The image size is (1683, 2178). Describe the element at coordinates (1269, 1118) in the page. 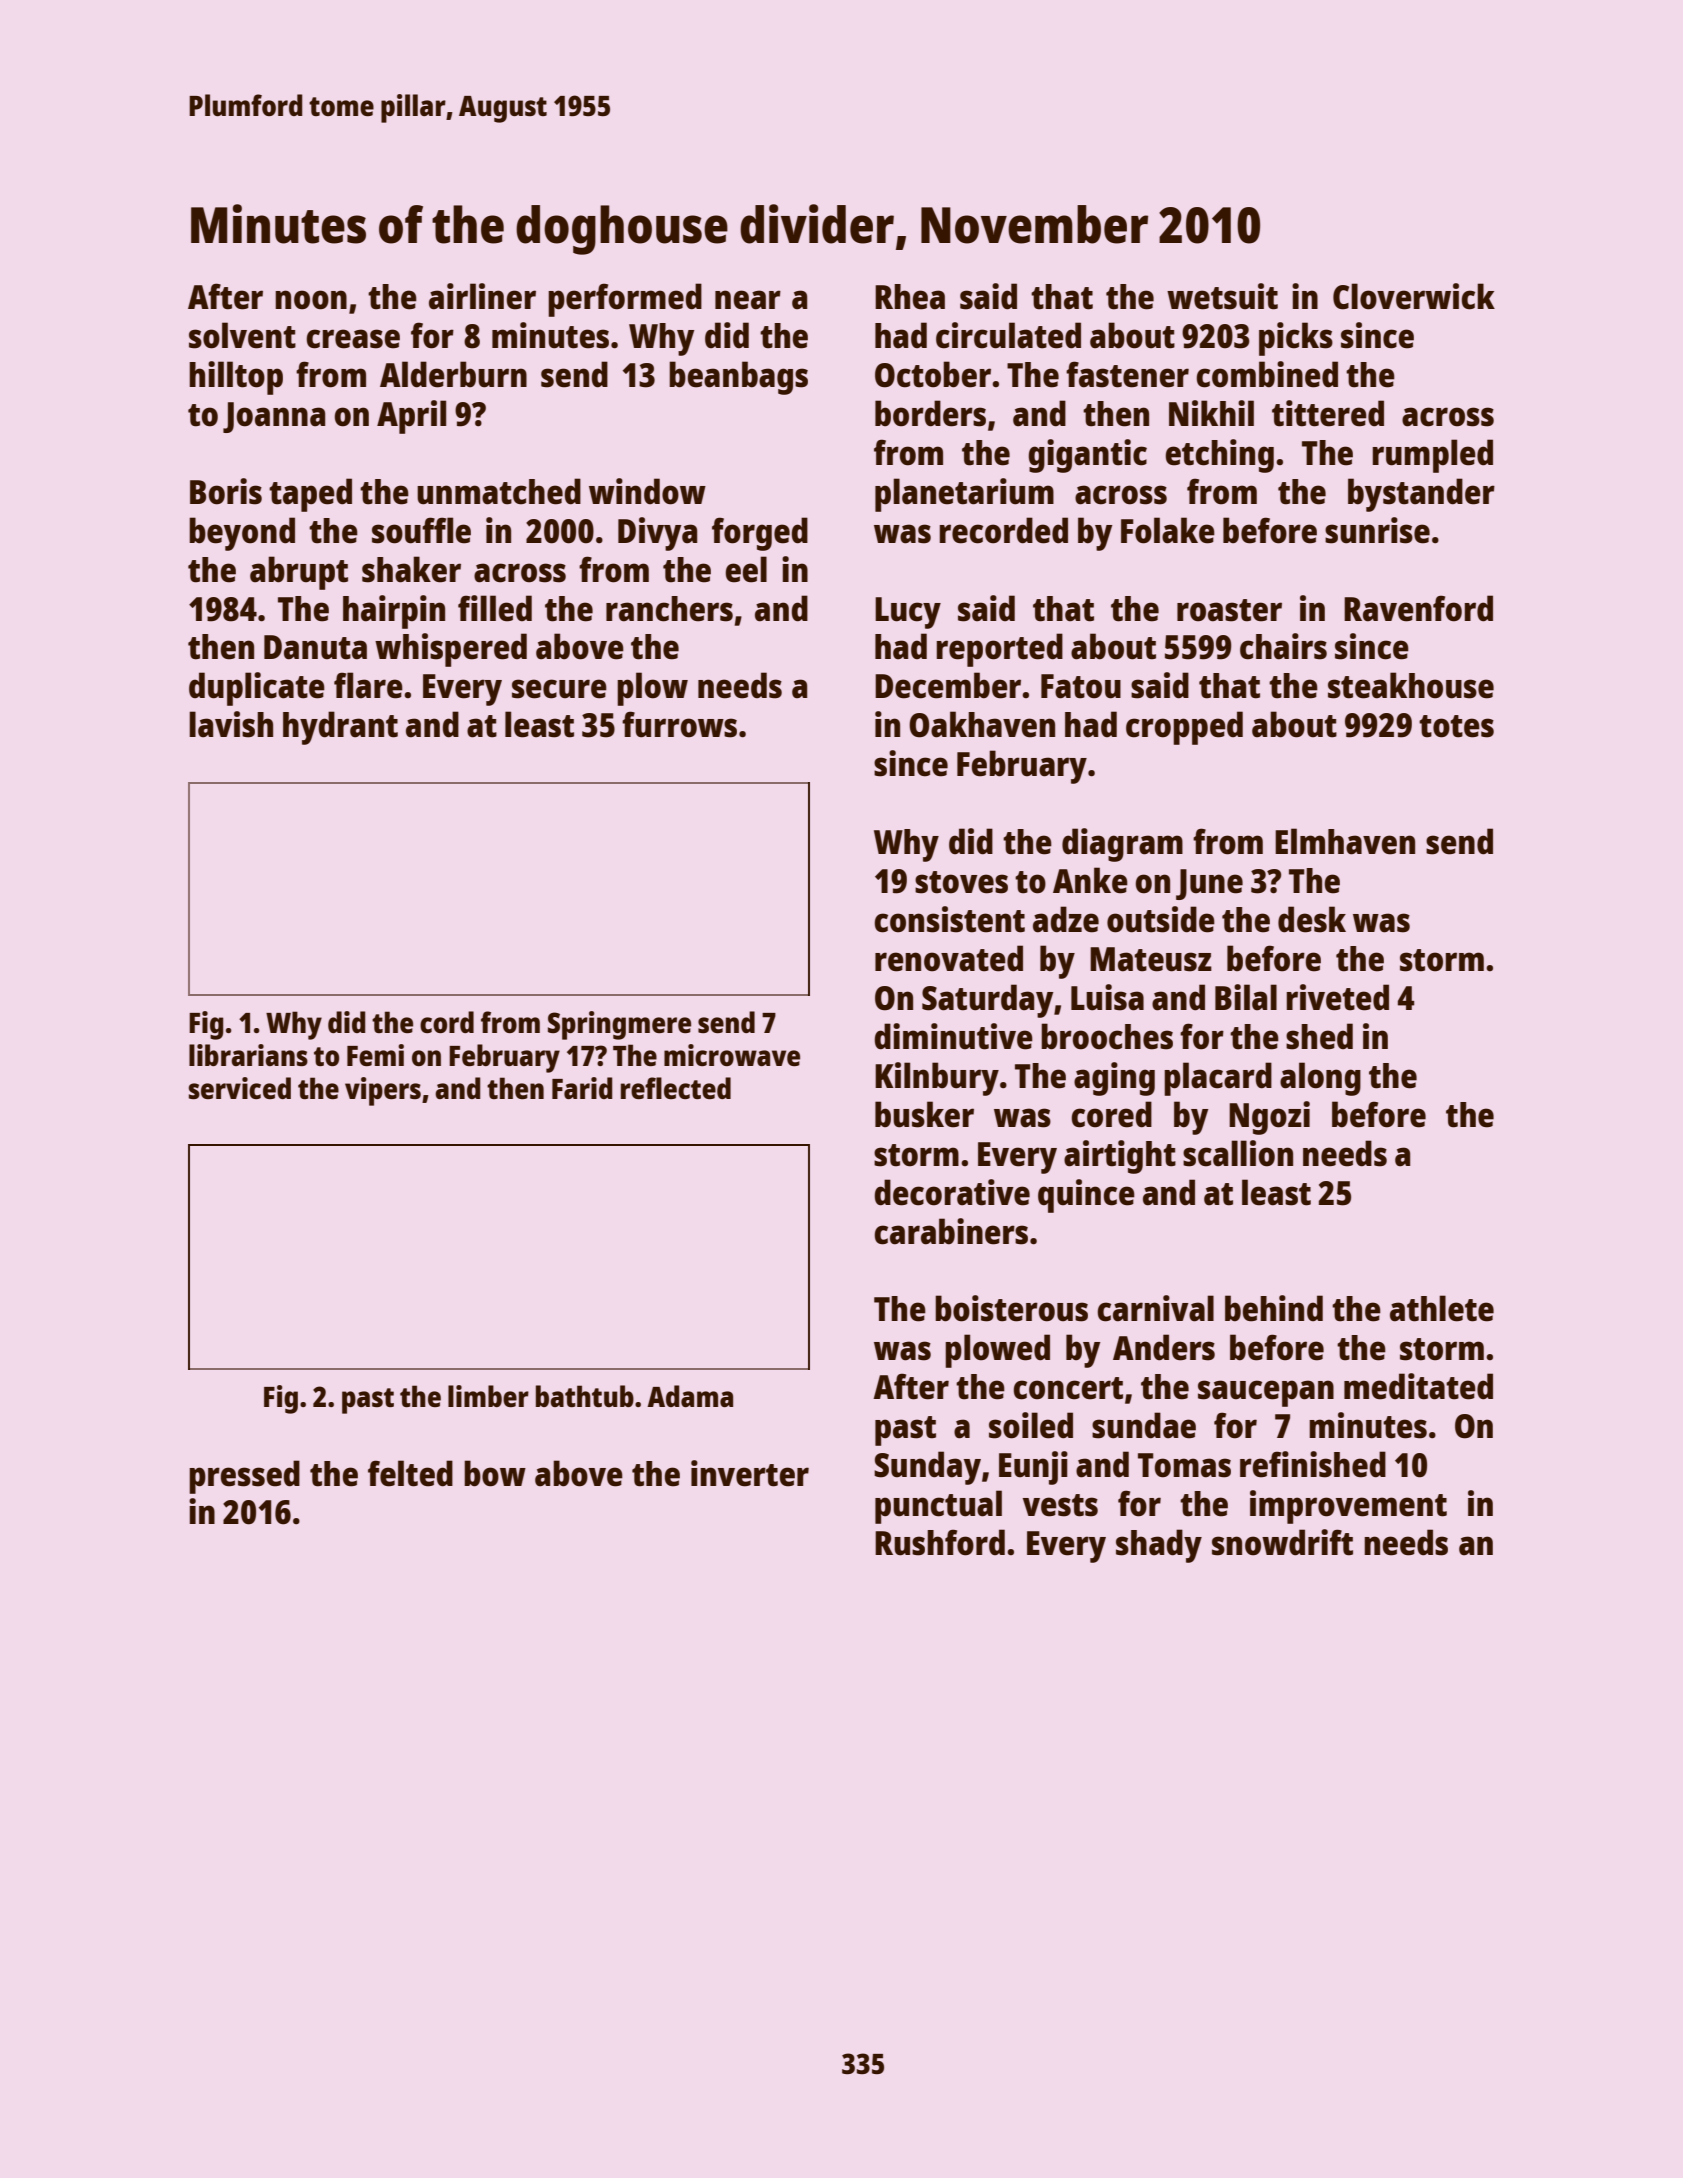

I see `Ngozi` at that location.
